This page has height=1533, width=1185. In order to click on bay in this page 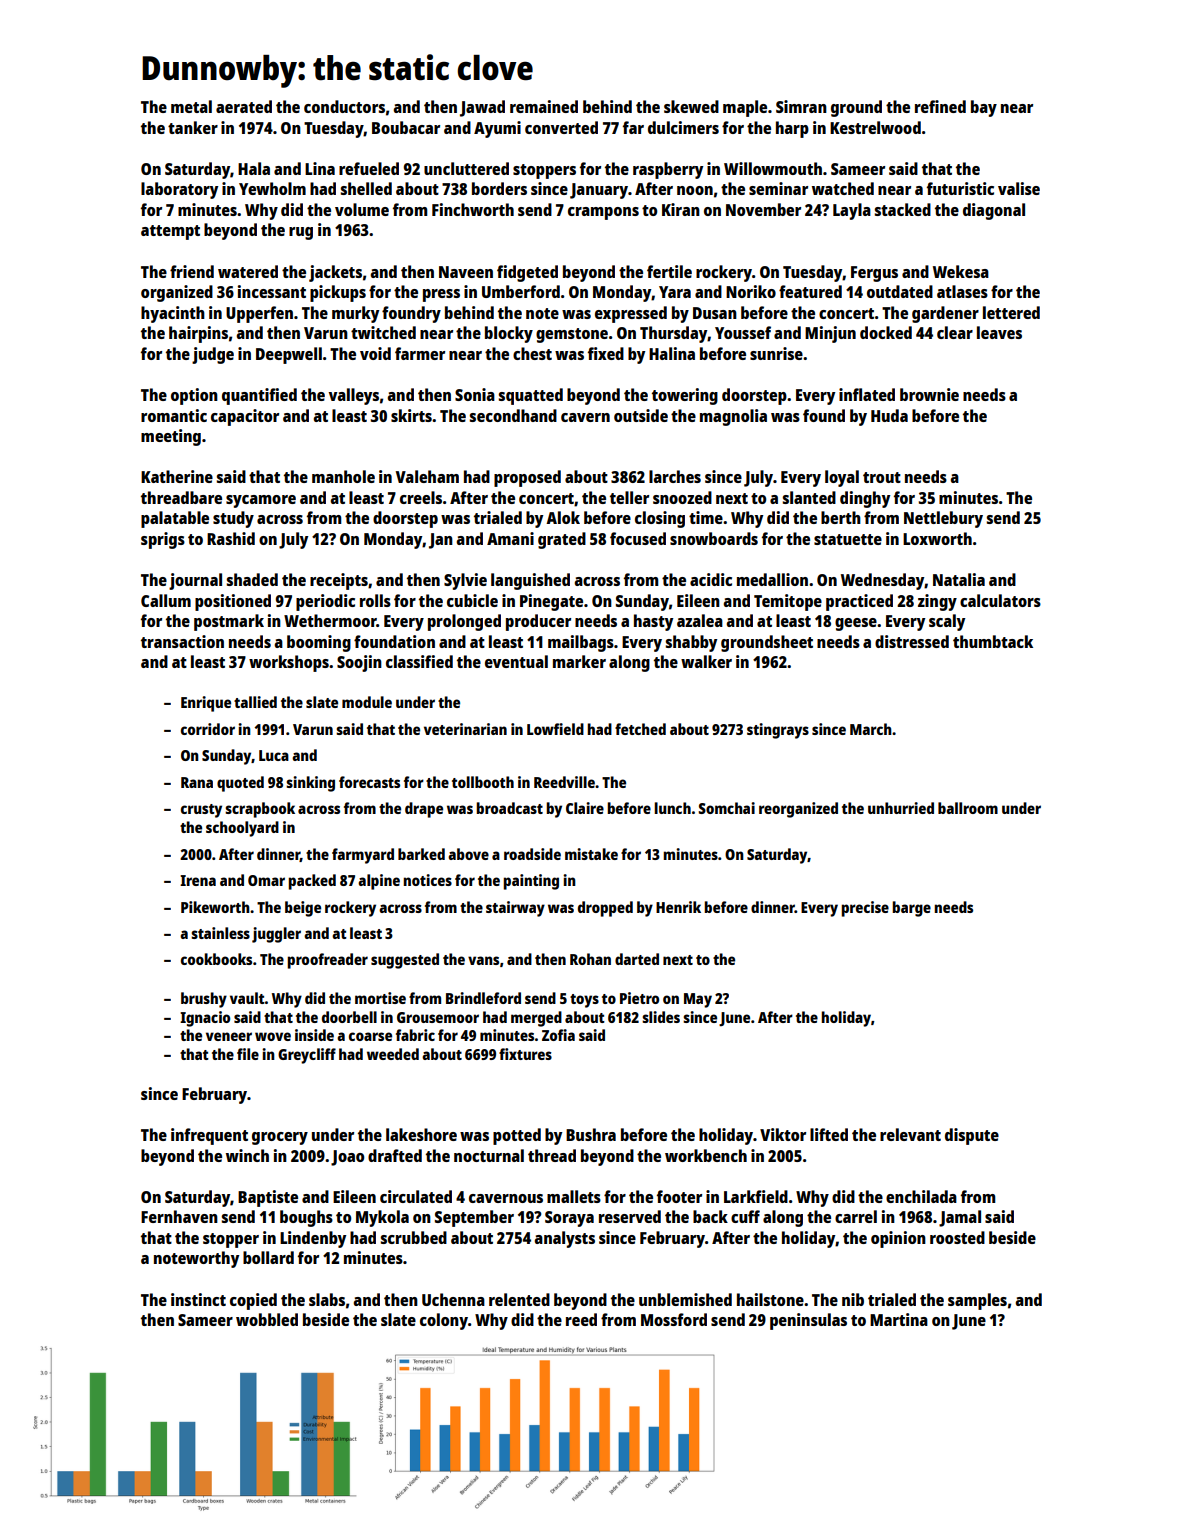, I will do `click(984, 108)`.
